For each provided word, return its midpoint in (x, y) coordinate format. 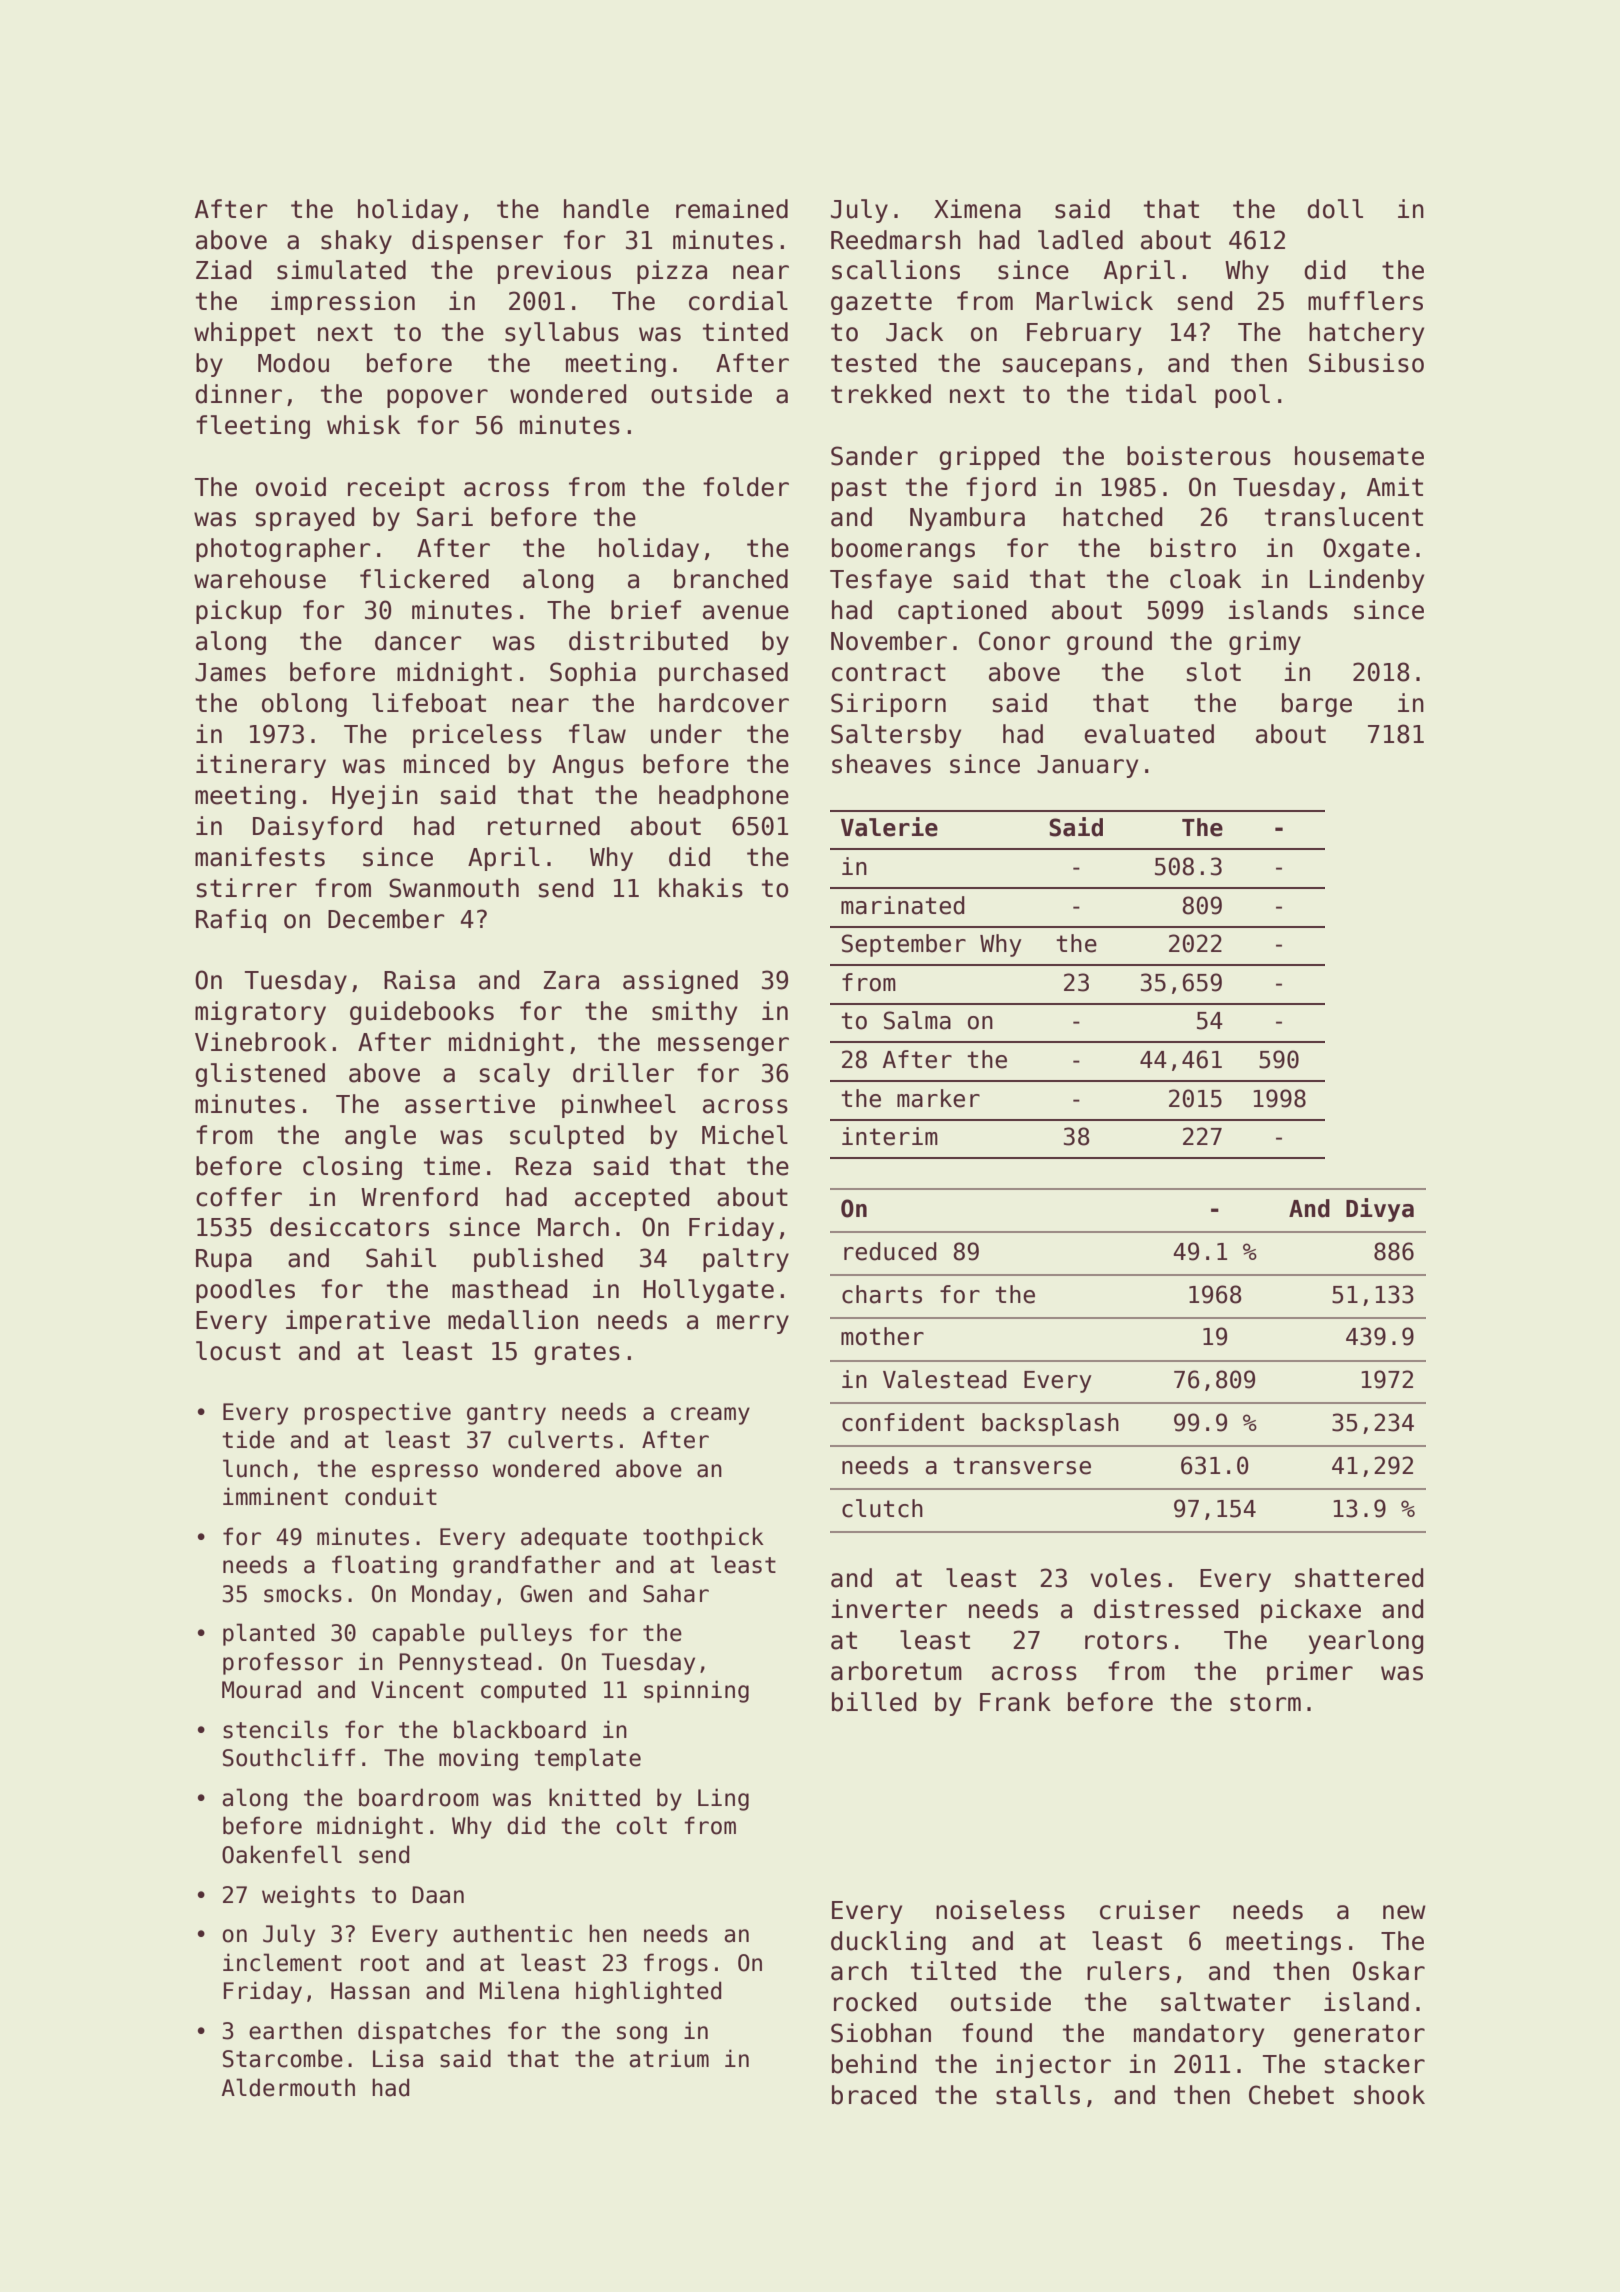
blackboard (520, 1729)
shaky (356, 242)
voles (1125, 1578)
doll (1335, 209)
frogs (676, 1964)
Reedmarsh (896, 240)
